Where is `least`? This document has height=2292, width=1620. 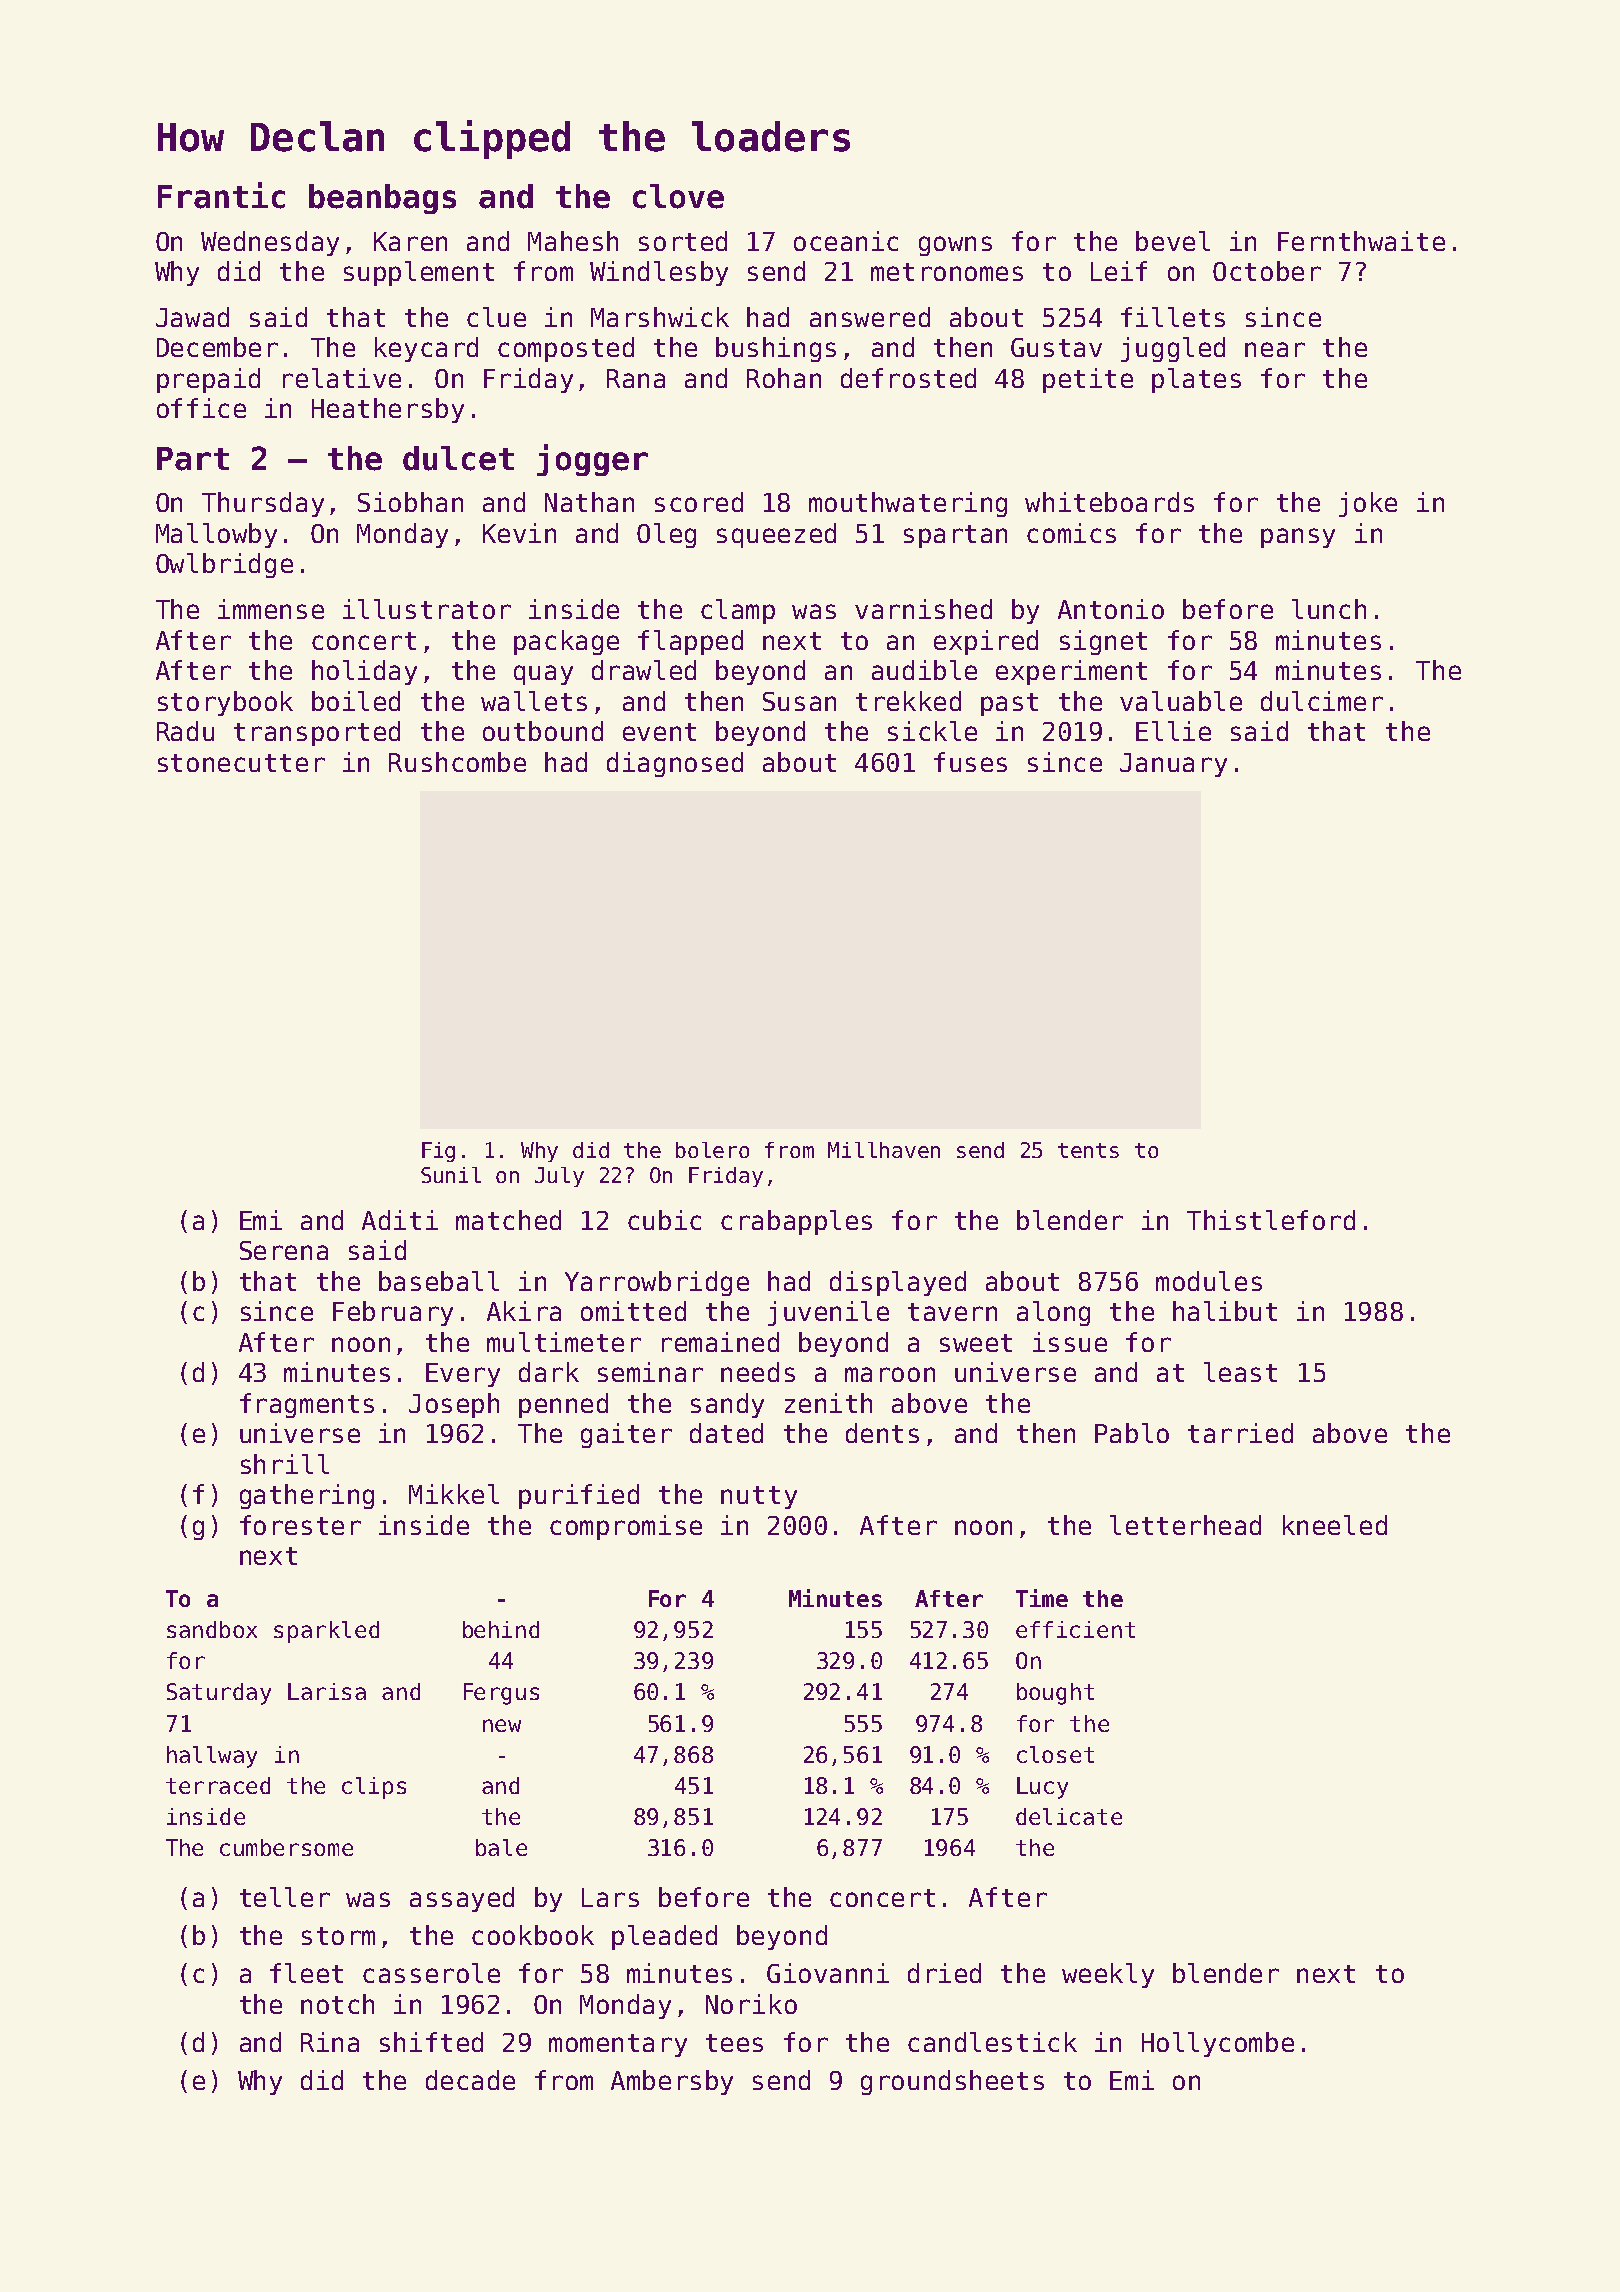
least is located at coordinates (1240, 1372).
